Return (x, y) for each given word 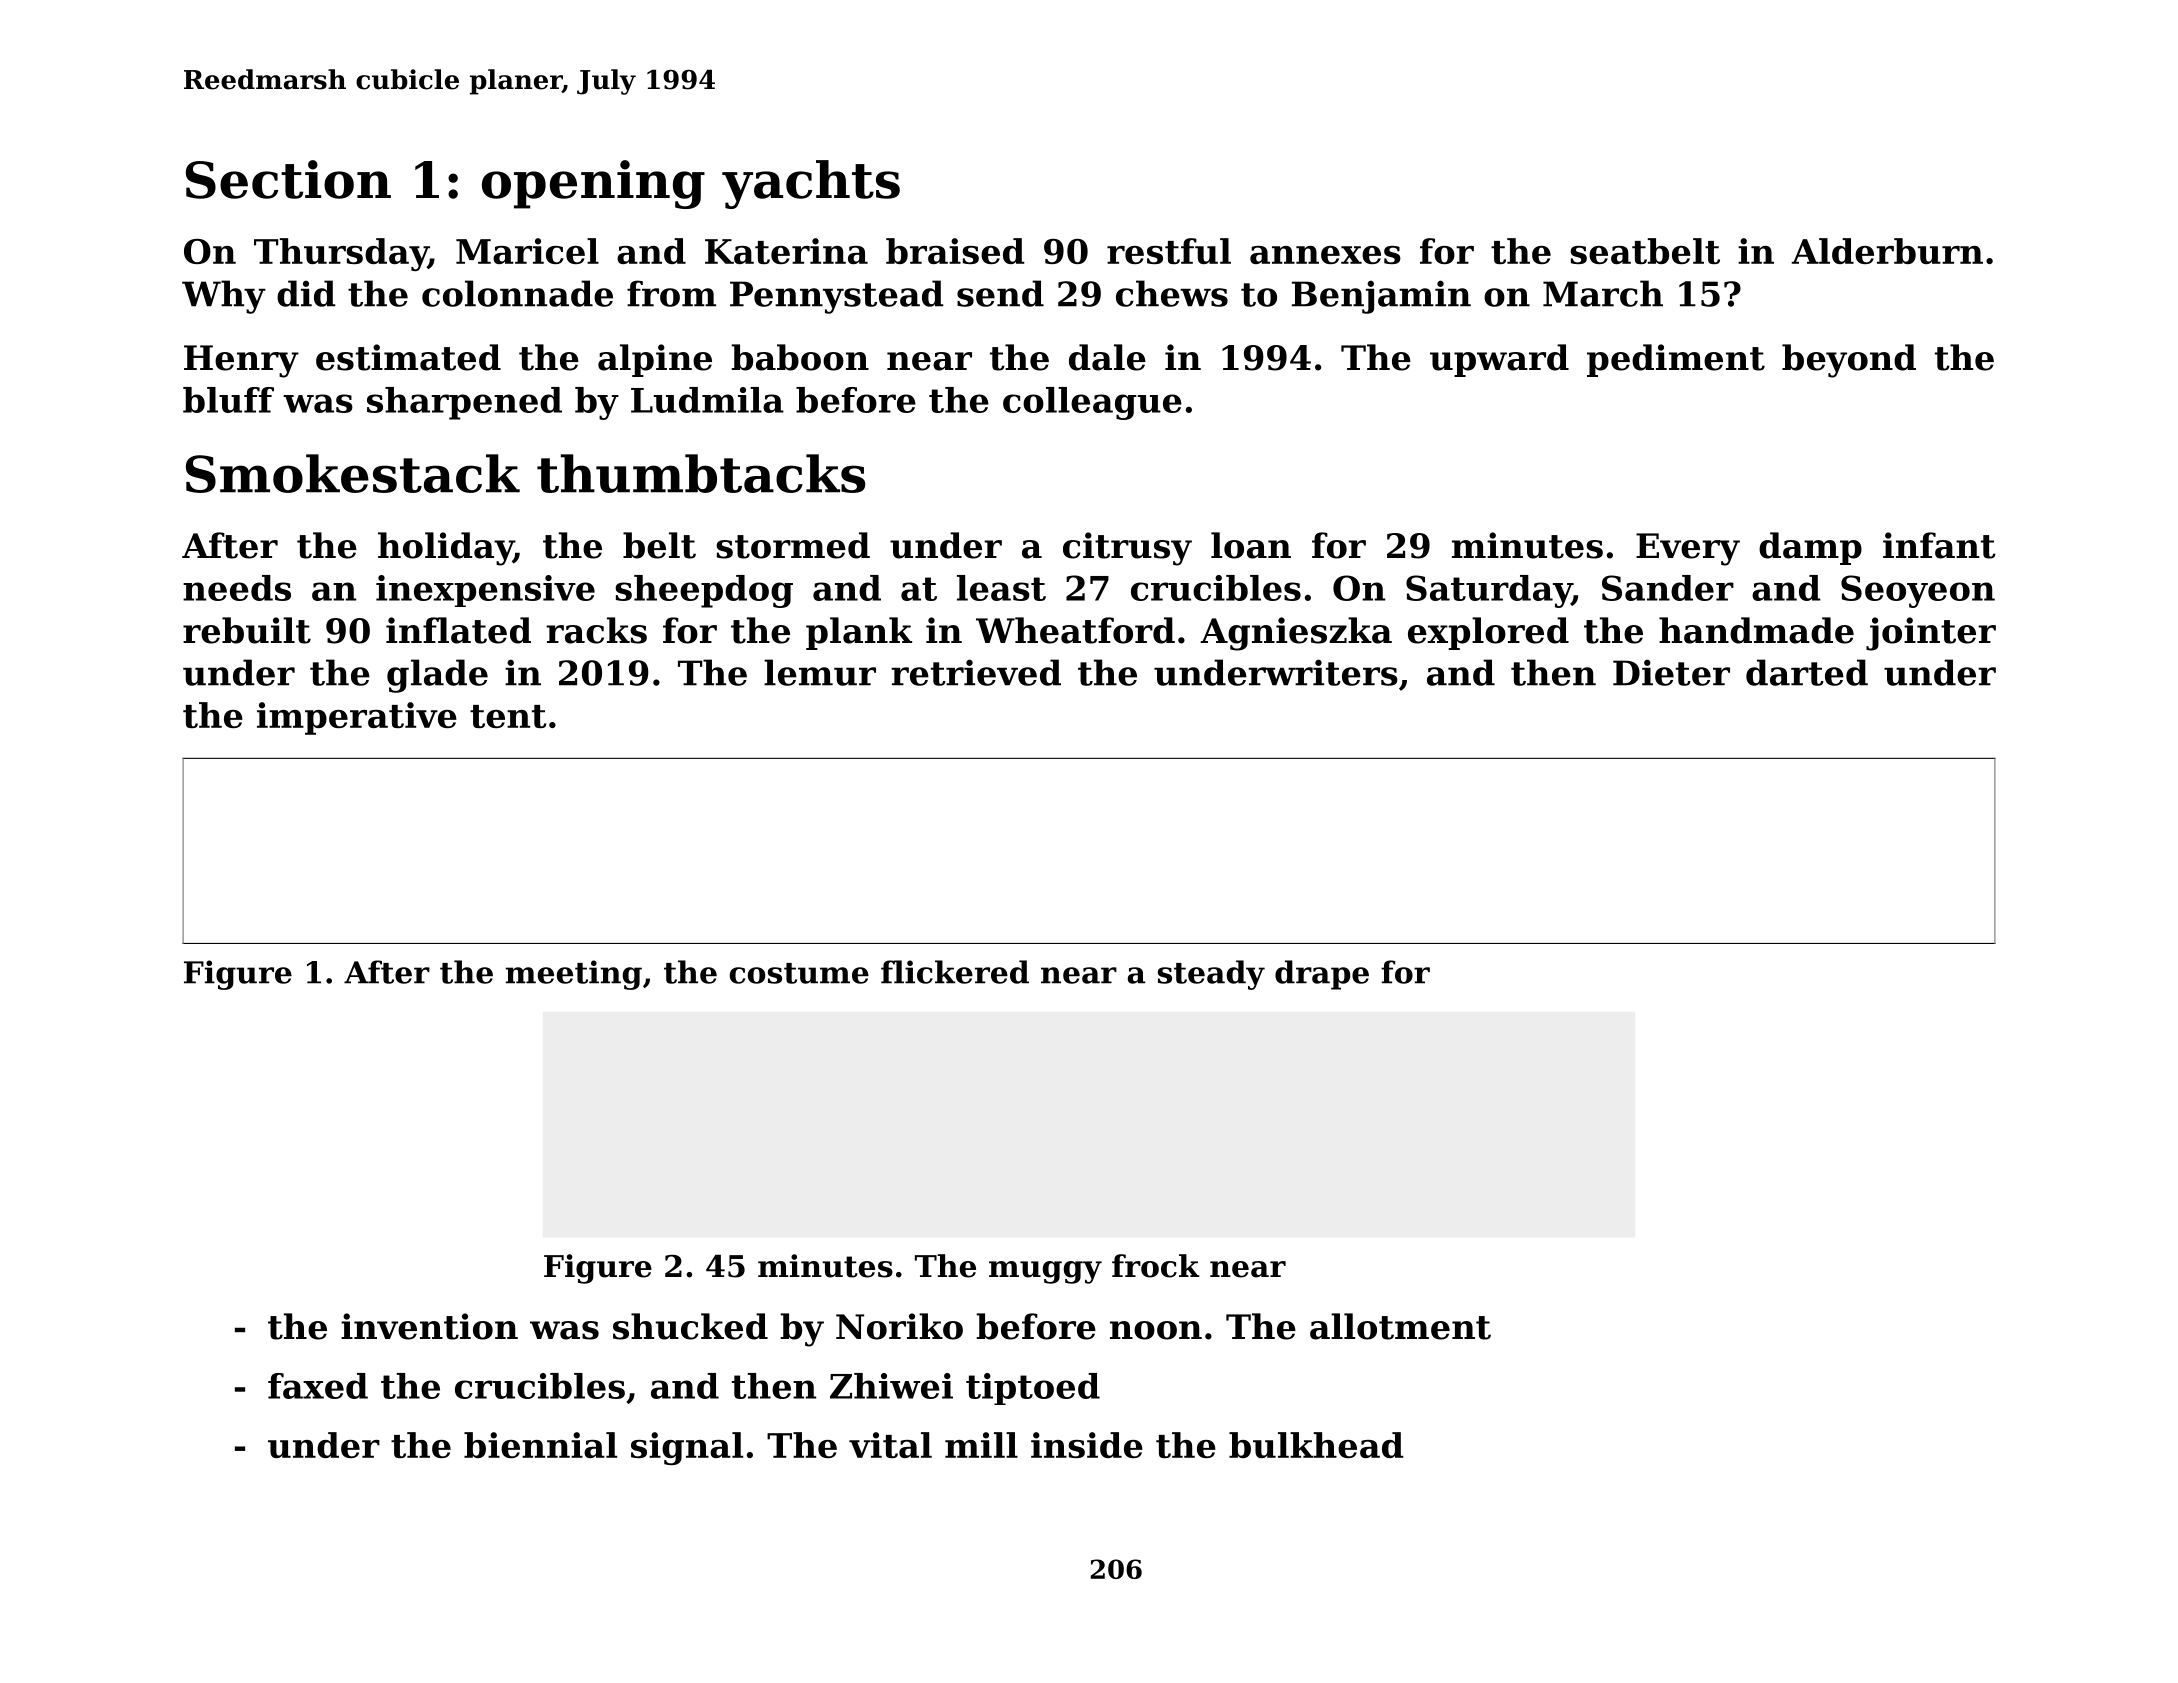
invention (429, 1326)
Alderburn (1887, 251)
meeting (574, 975)
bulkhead (1316, 1445)
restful (1169, 251)
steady (1211, 975)
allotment (1400, 1326)
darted (1807, 672)
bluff (228, 400)
